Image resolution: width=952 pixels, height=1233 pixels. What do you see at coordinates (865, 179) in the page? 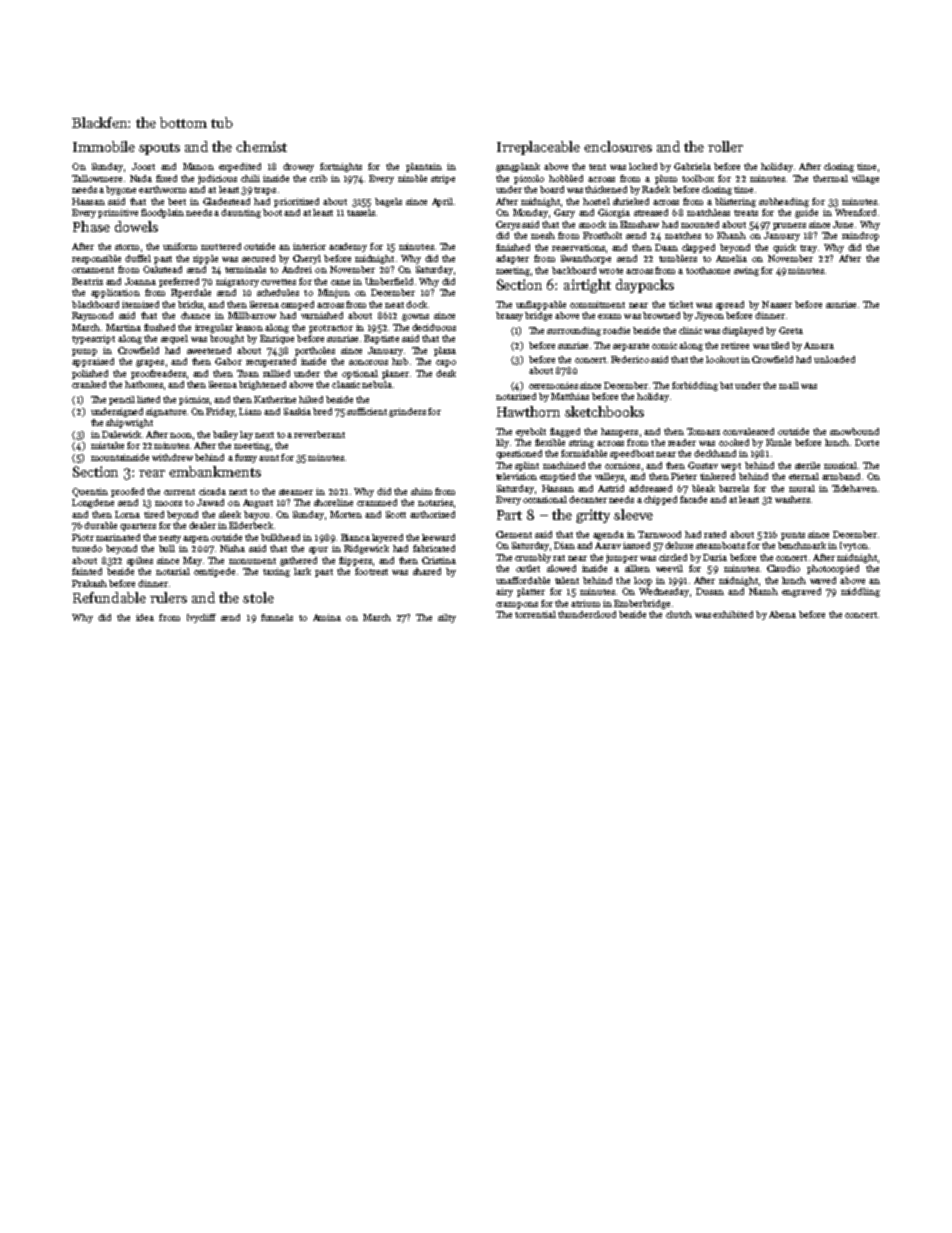
I see `village` at bounding box center [865, 179].
